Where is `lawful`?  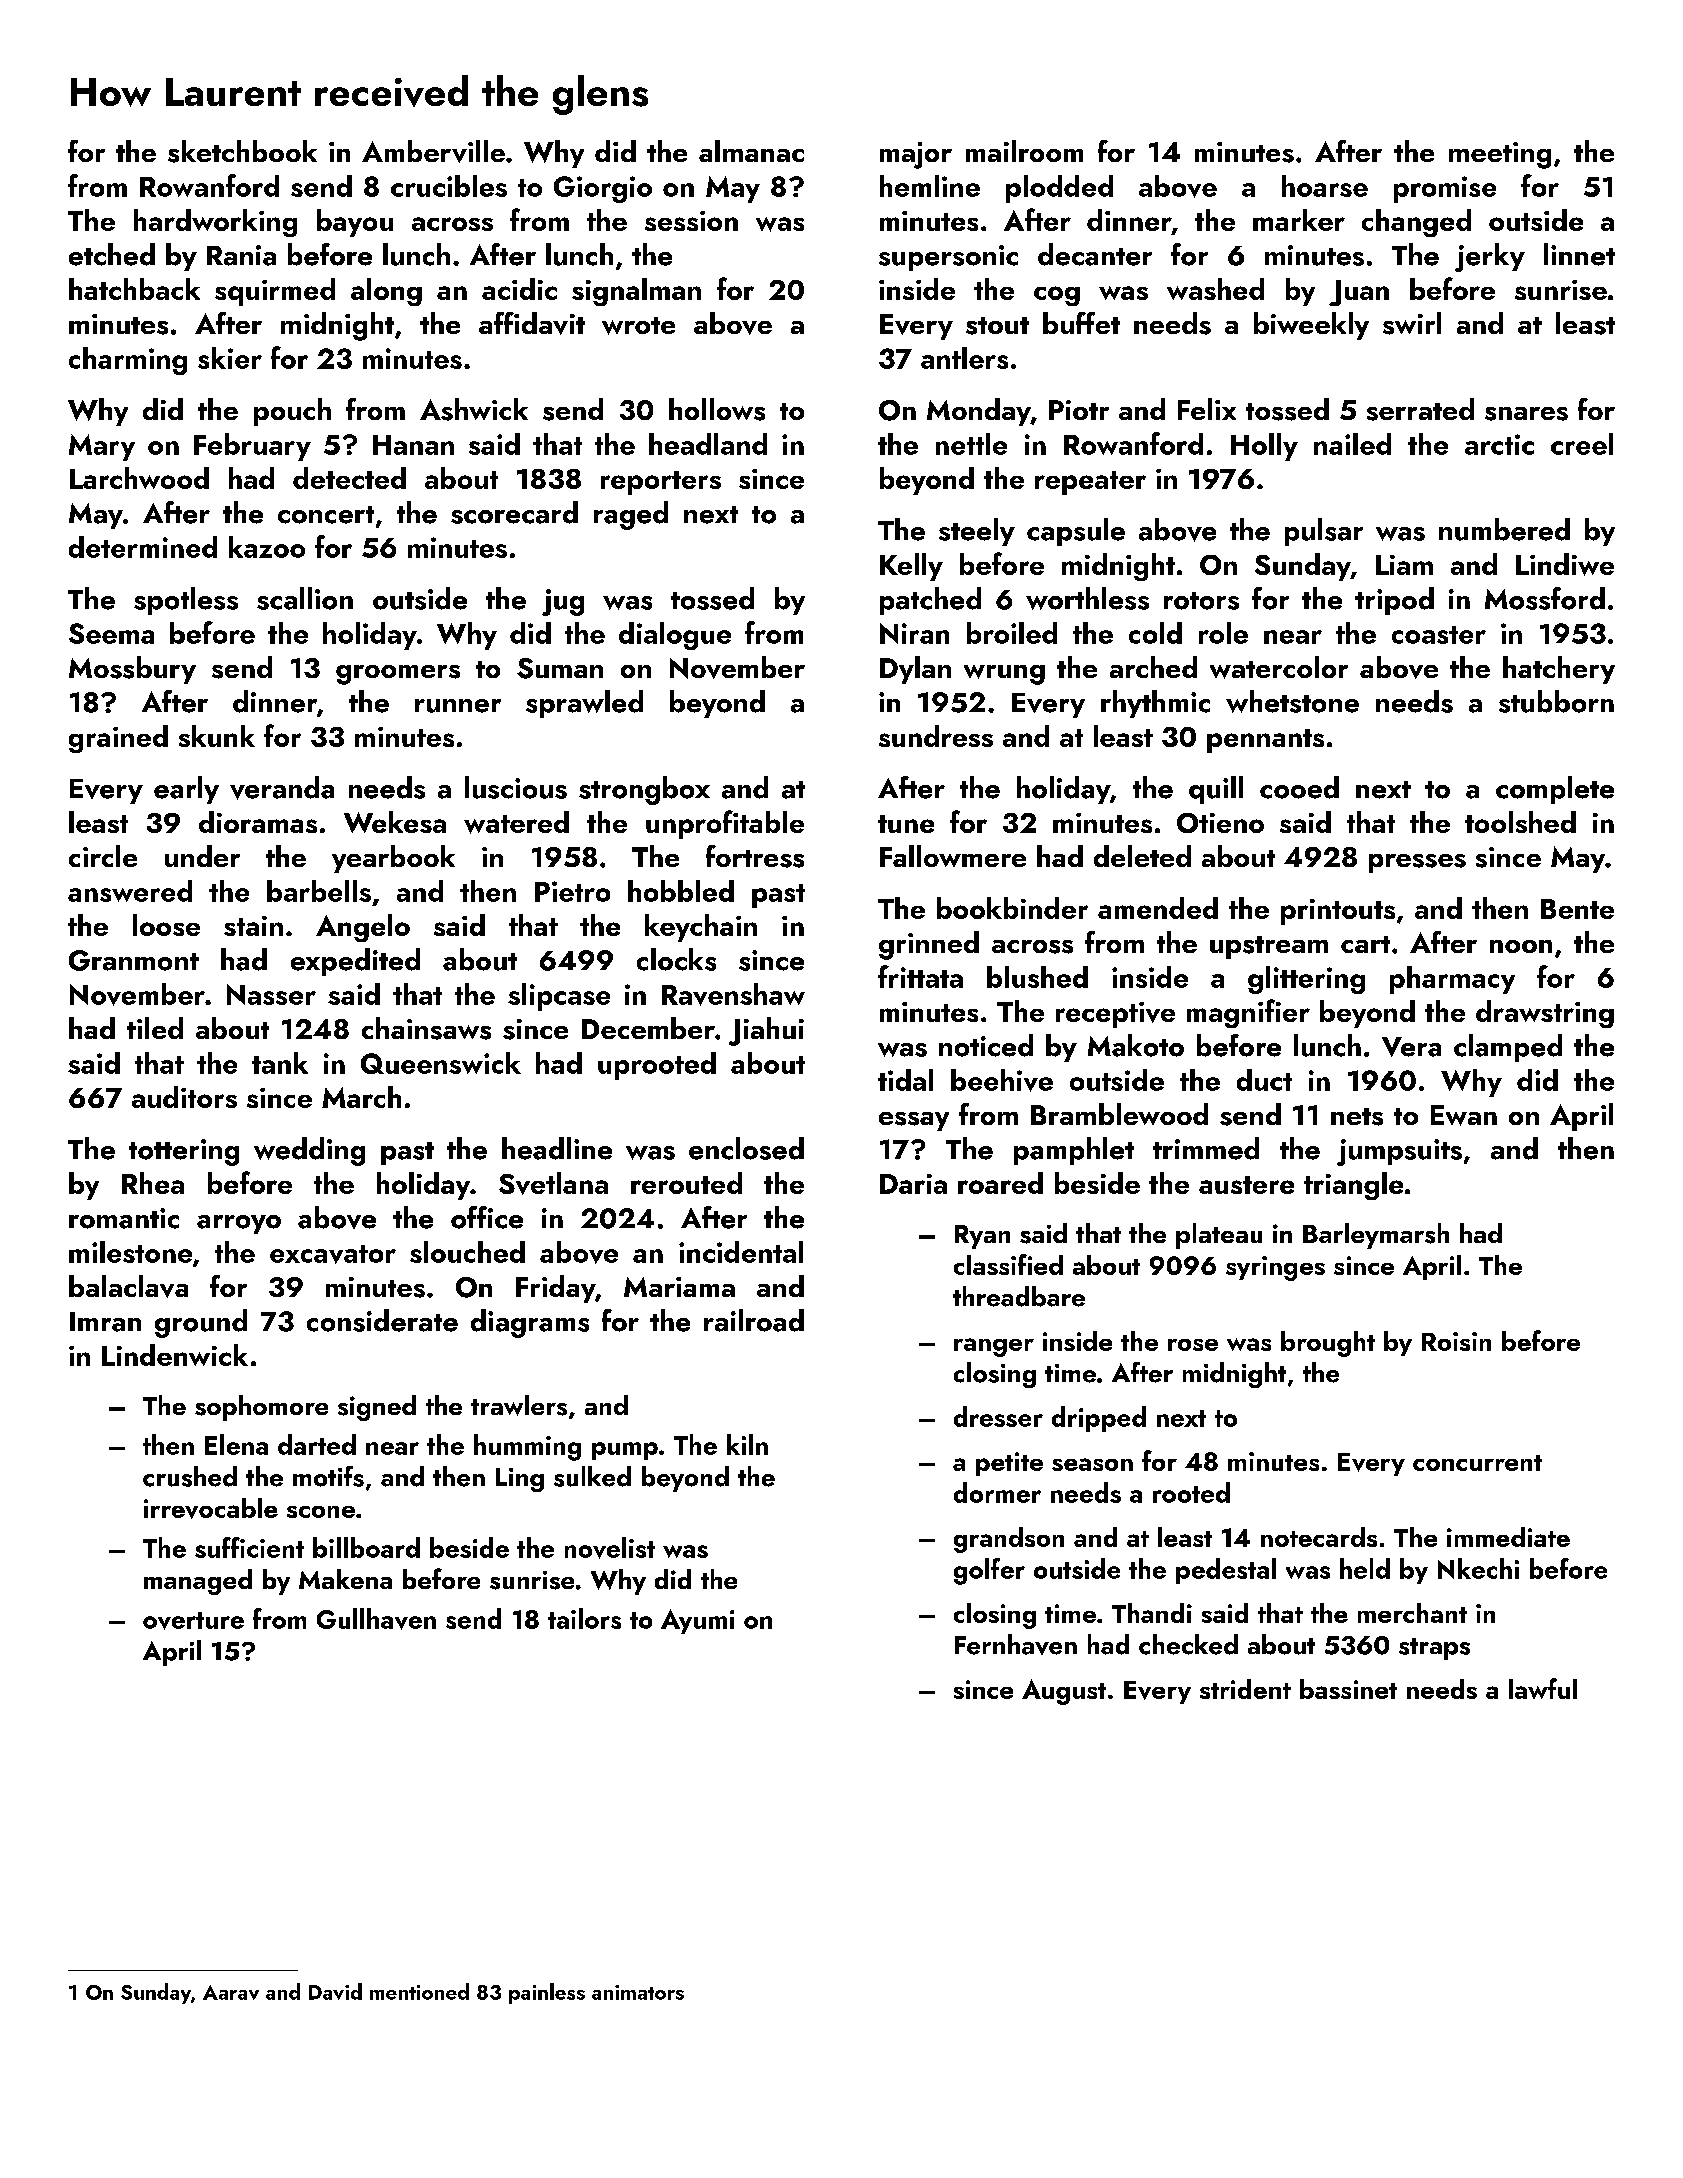 lawful is located at coordinates (1543, 1688).
